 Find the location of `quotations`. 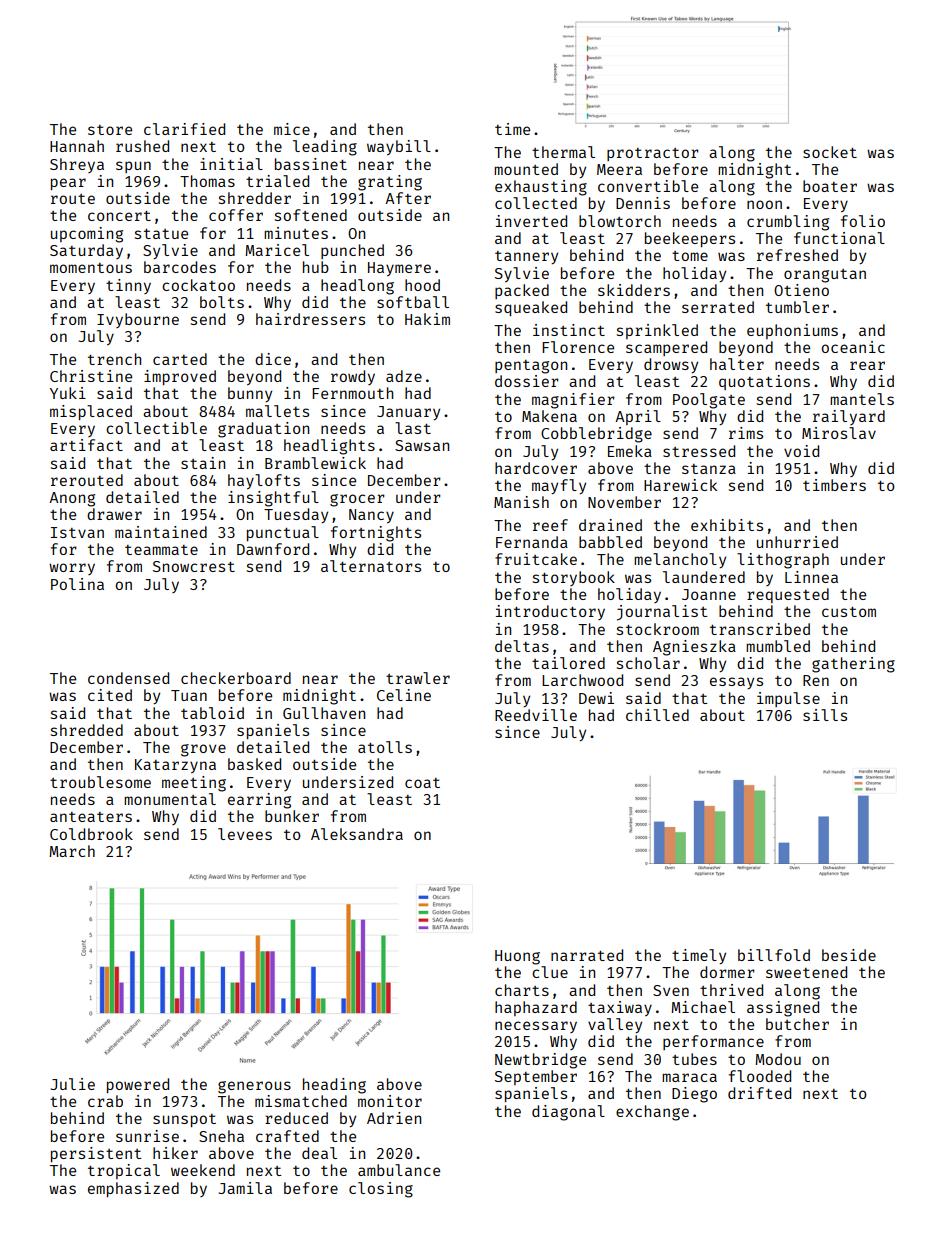

quotations is located at coordinates (764, 382).
